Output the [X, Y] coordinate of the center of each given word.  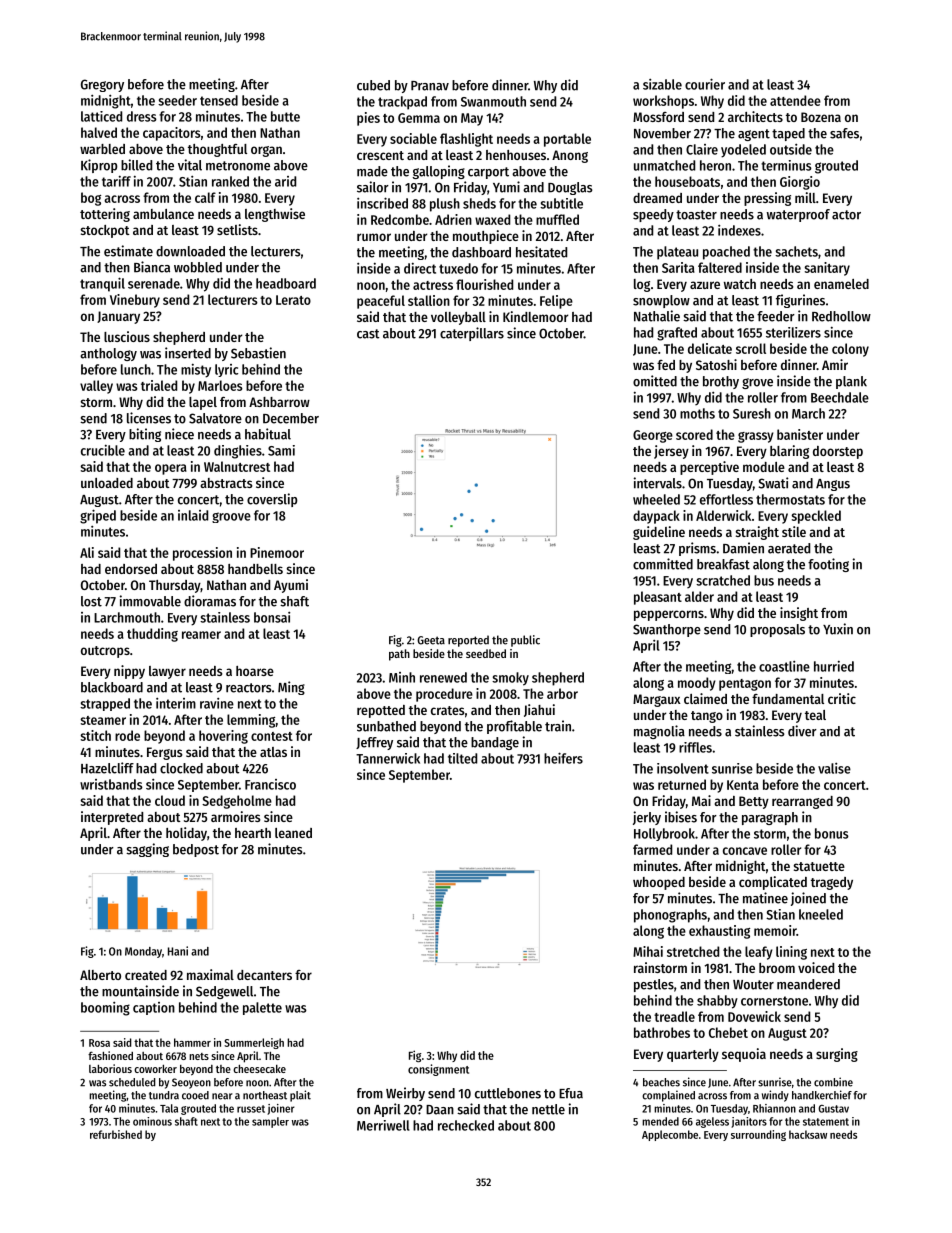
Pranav [430, 86]
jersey [671, 452]
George [653, 436]
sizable [662, 84]
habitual [268, 434]
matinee [765, 898]
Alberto [100, 975]
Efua [571, 1093]
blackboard [112, 687]
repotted [381, 711]
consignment [438, 1070]
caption [154, 1008]
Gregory [102, 85]
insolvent [683, 768]
